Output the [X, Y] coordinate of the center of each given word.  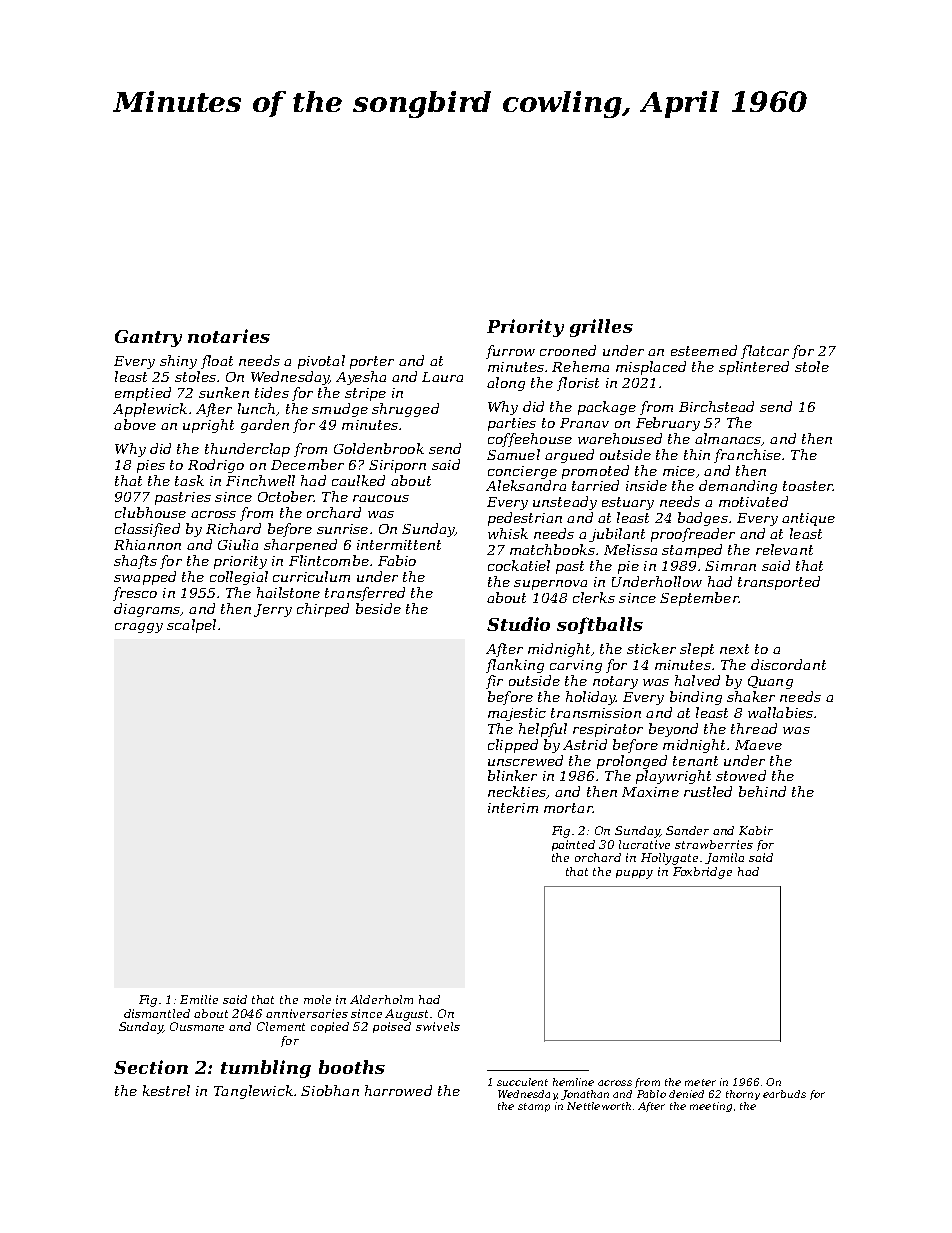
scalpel [191, 626]
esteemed [704, 350]
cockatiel [519, 565]
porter [372, 362]
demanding [738, 487]
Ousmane [197, 1026]
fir [494, 682]
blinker [512, 775]
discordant [788, 664]
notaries [229, 336]
